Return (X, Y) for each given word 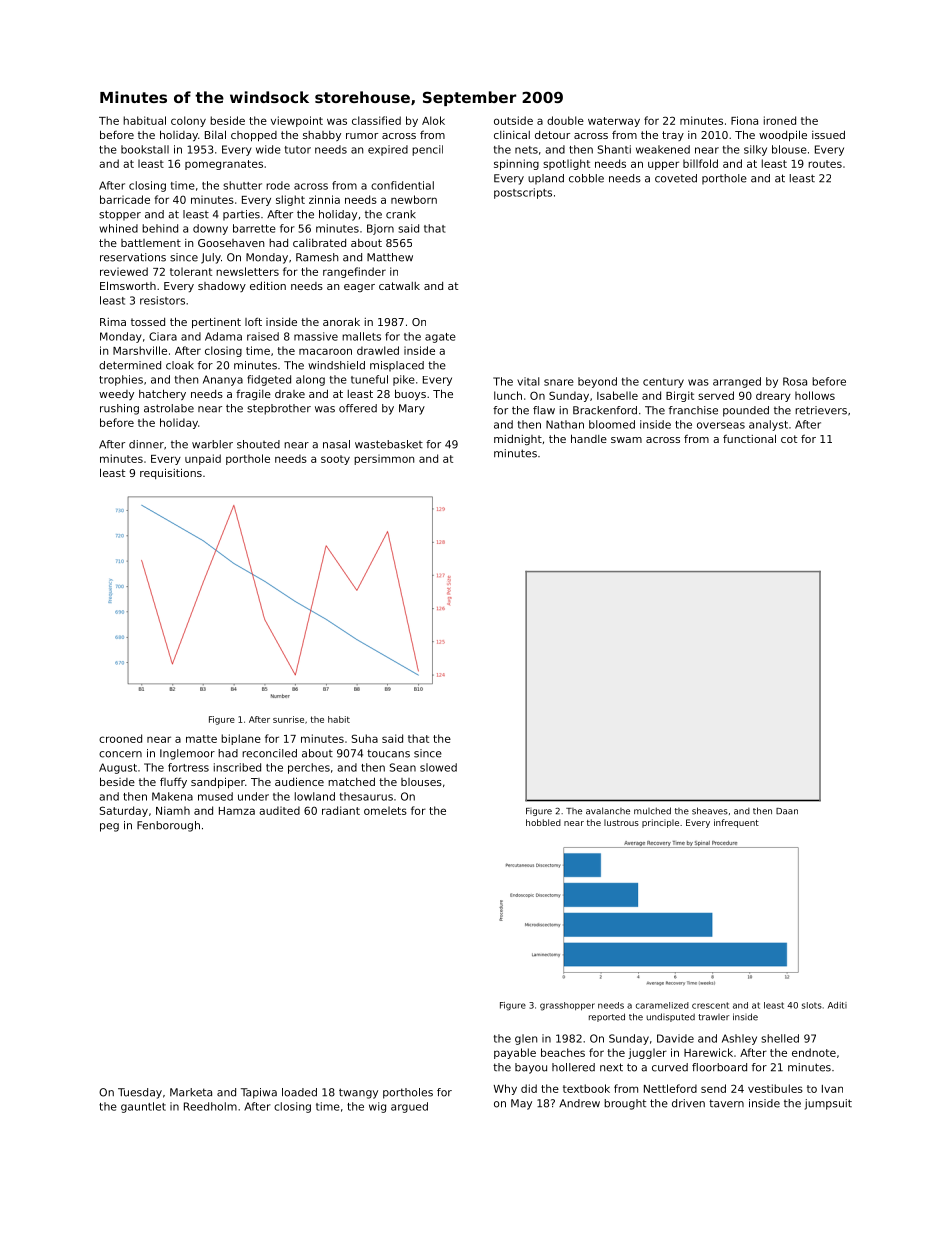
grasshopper (567, 1006)
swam (626, 440)
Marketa (191, 1092)
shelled (780, 1038)
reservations (133, 257)
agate (440, 338)
